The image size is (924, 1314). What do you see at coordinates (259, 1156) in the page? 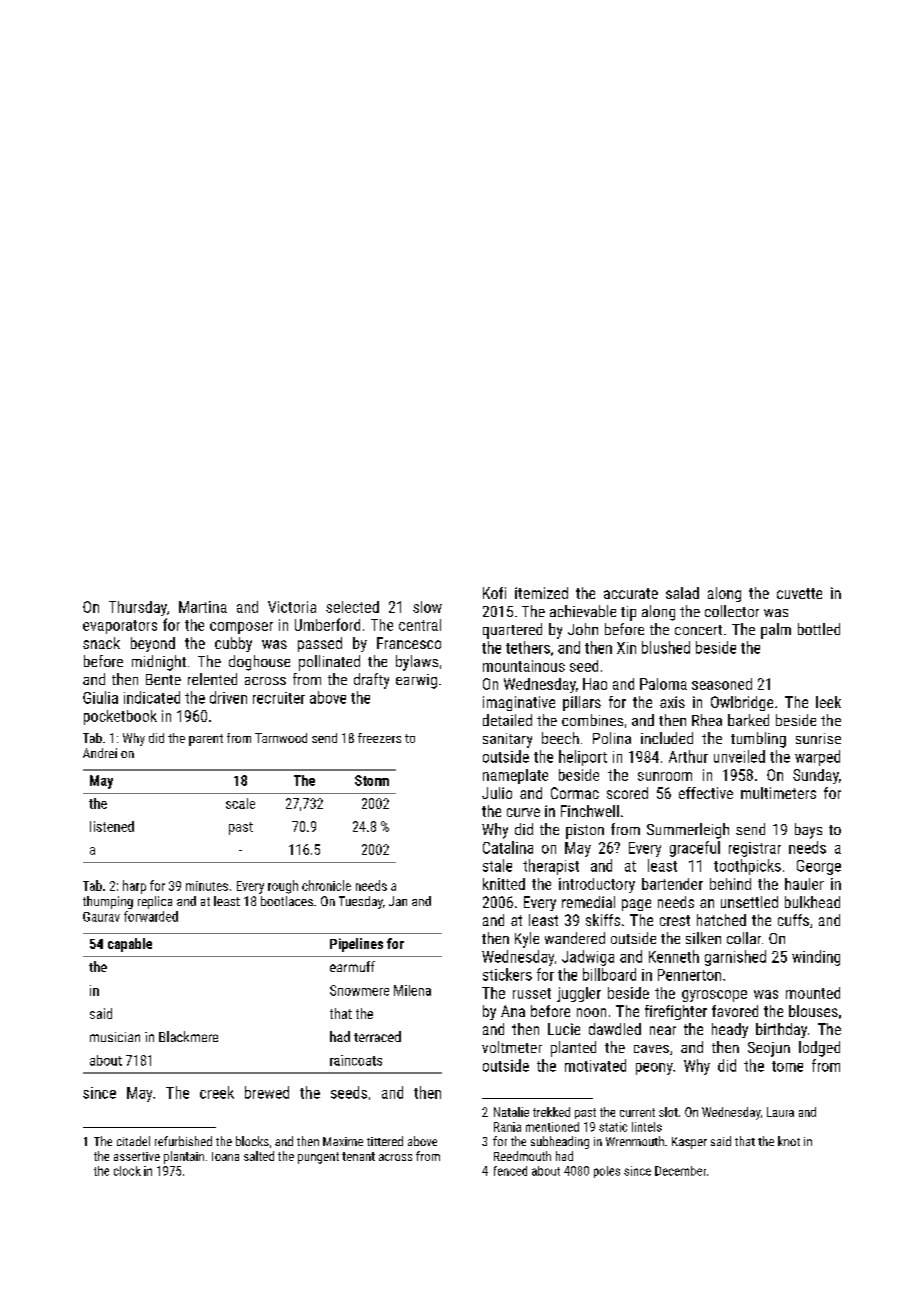
I see `salted` at bounding box center [259, 1156].
